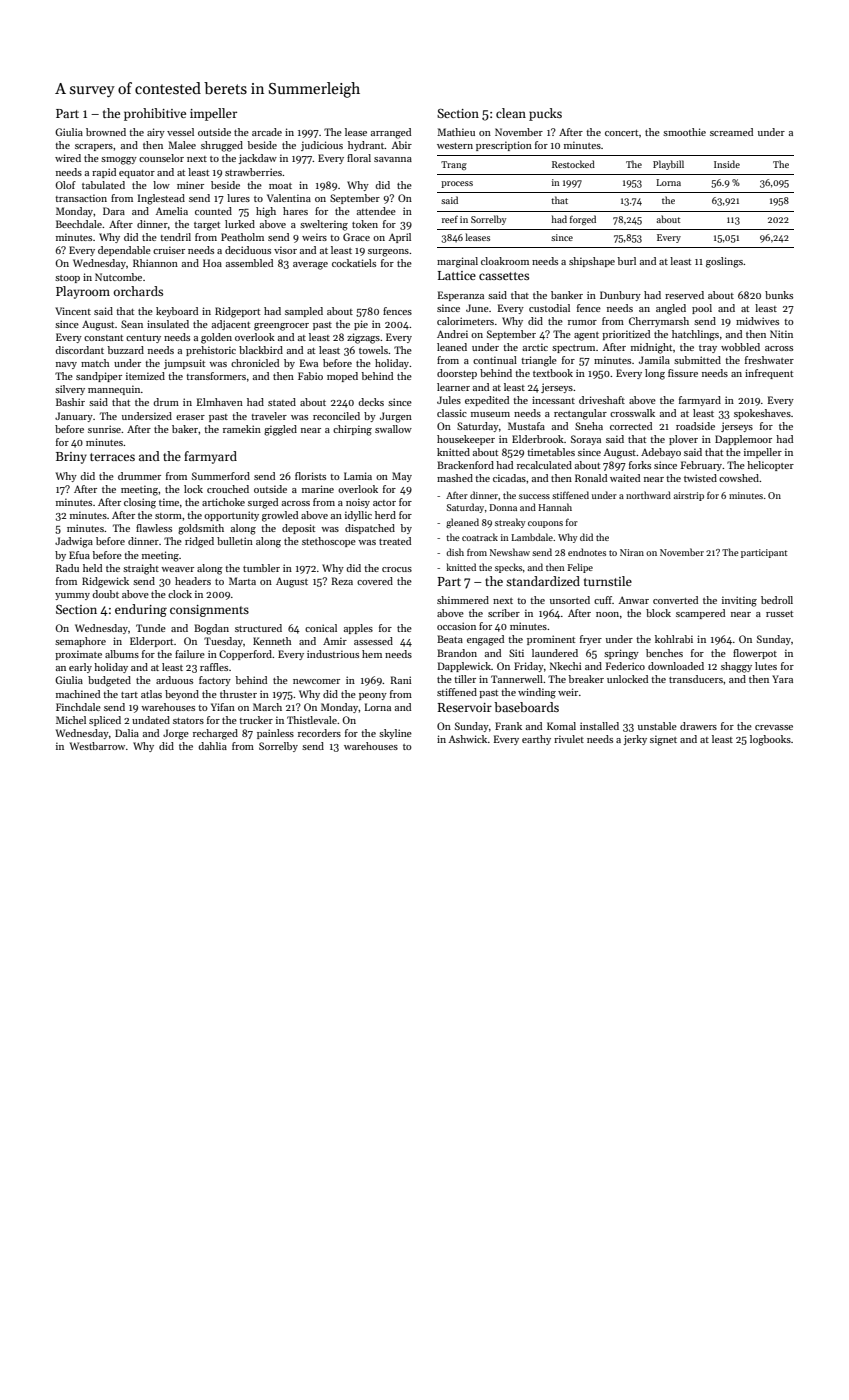 This screenshot has width=849, height=1400. Describe the element at coordinates (335, 641) in the screenshot. I see `Amir` at that location.
